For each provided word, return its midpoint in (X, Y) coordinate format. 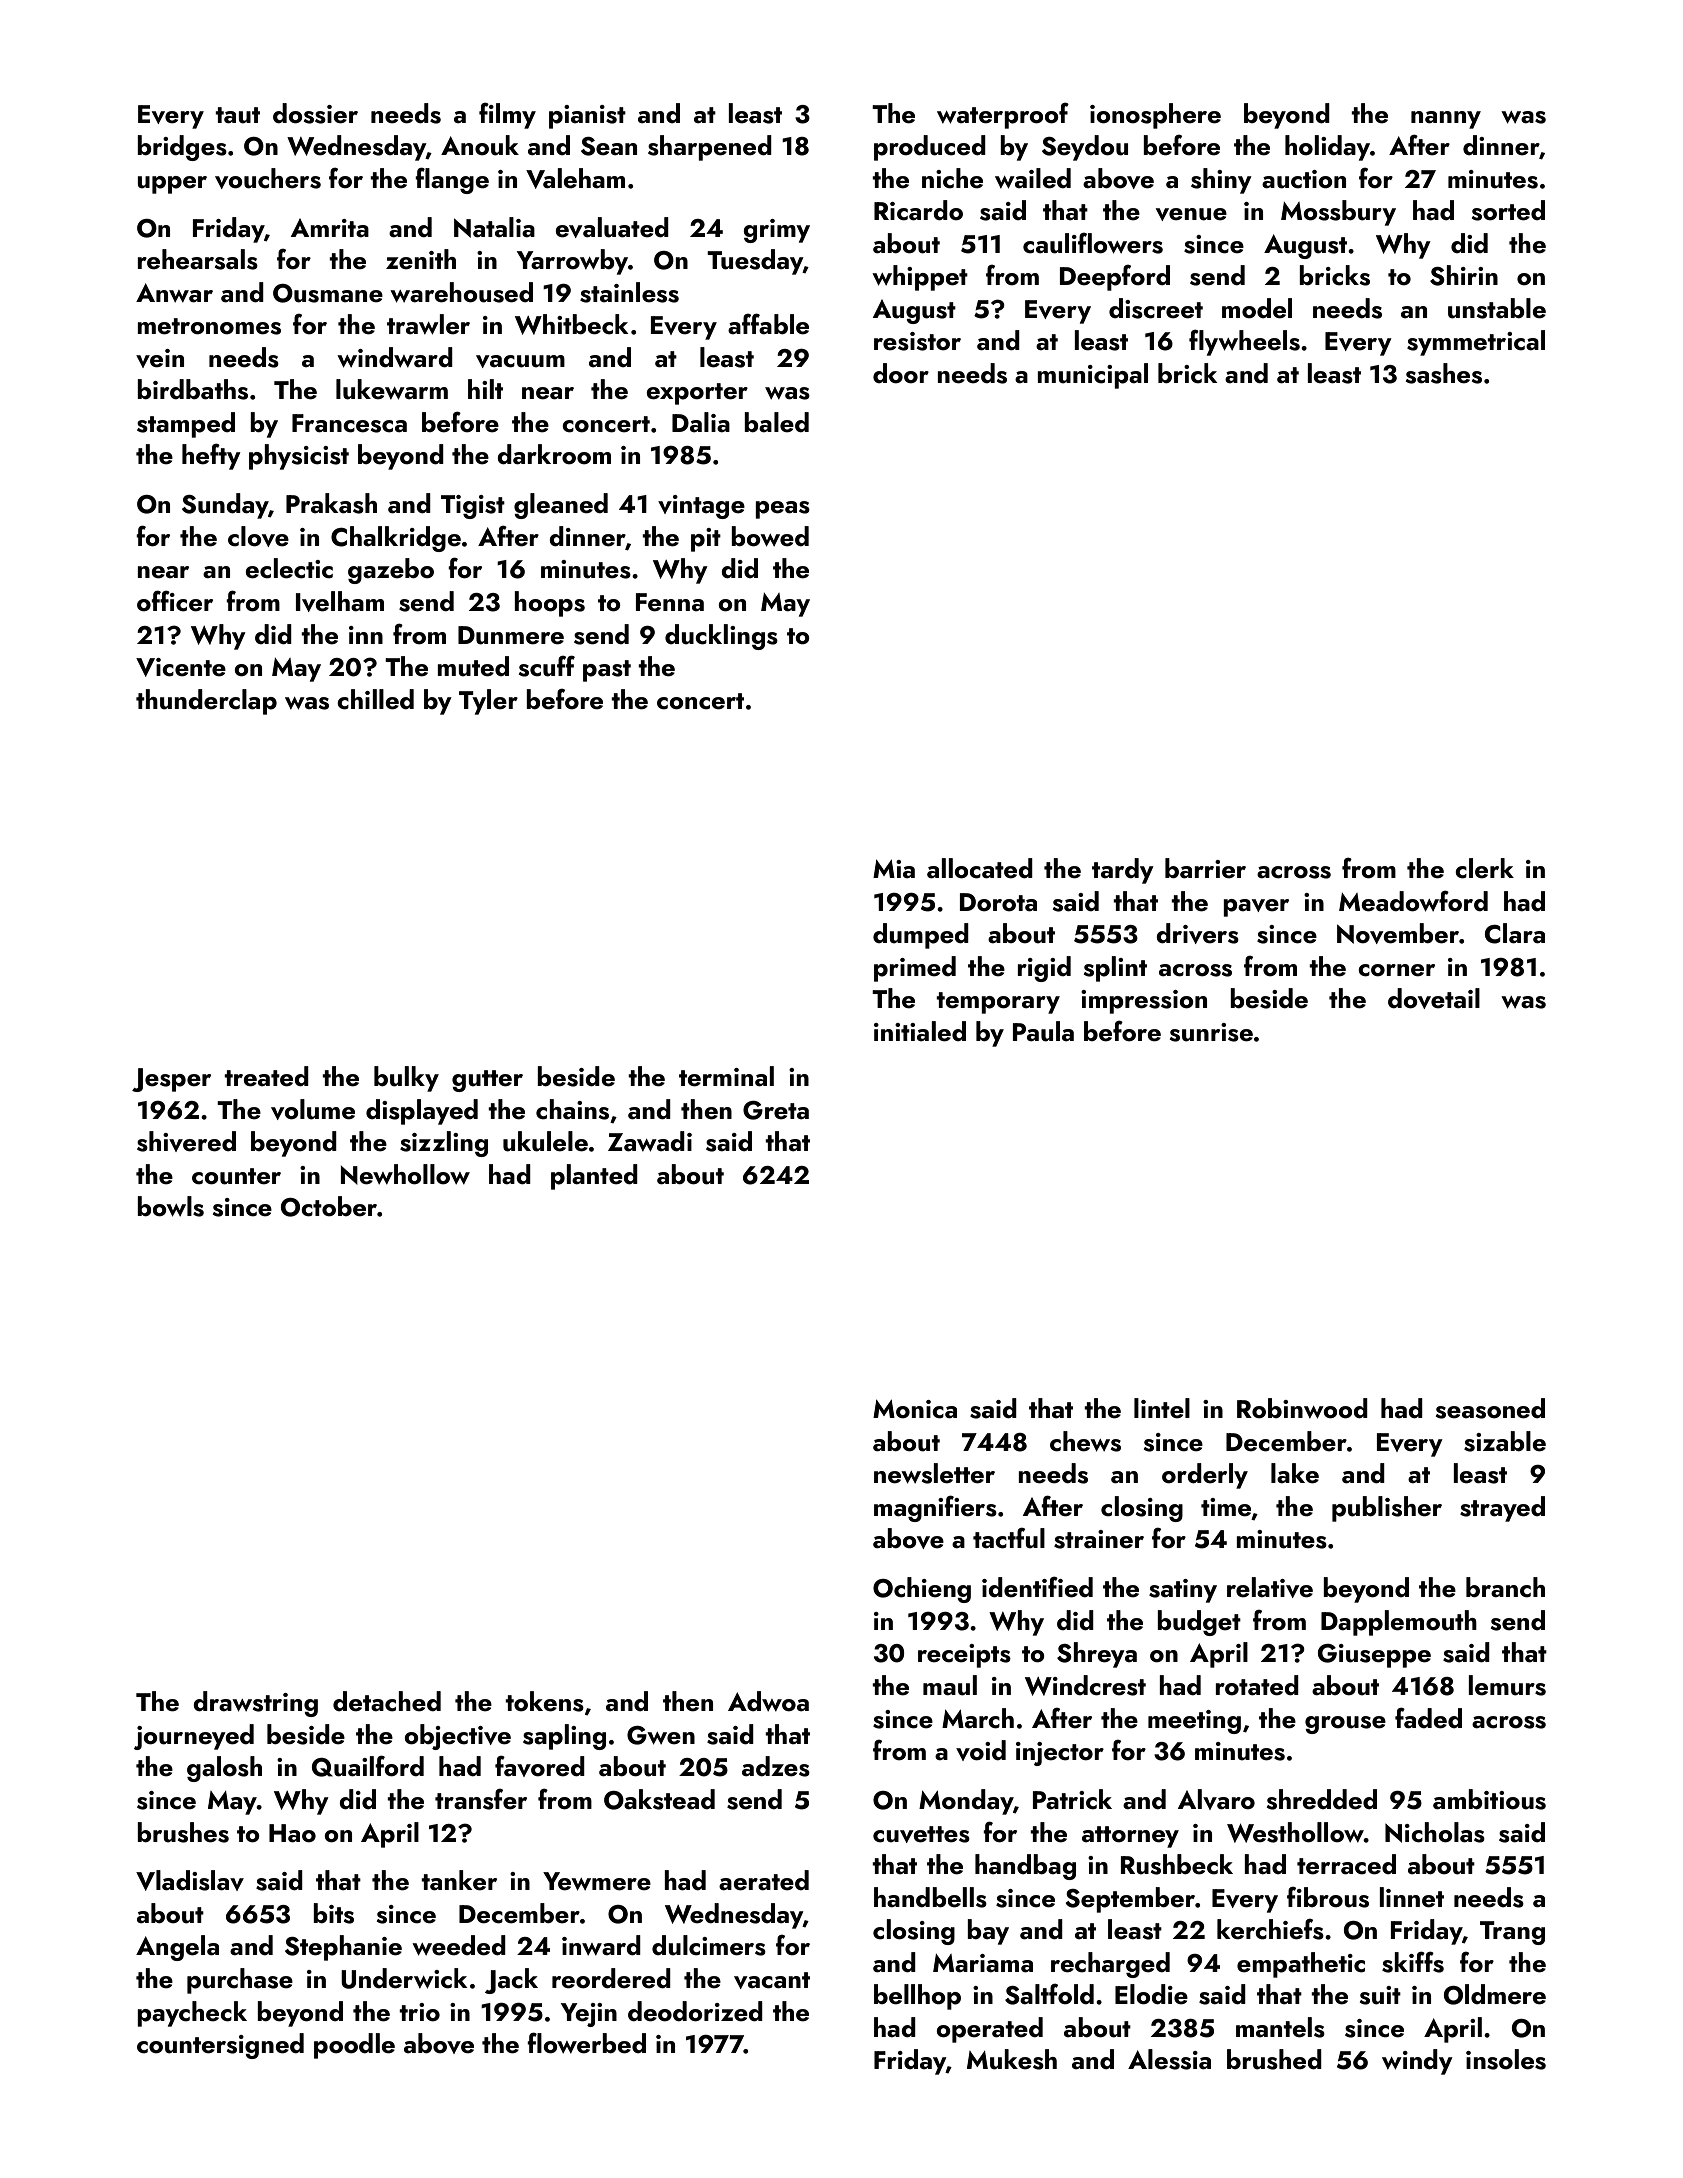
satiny (1183, 1591)
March (978, 1718)
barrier (1205, 868)
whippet (920, 278)
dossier (315, 113)
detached (387, 1701)
